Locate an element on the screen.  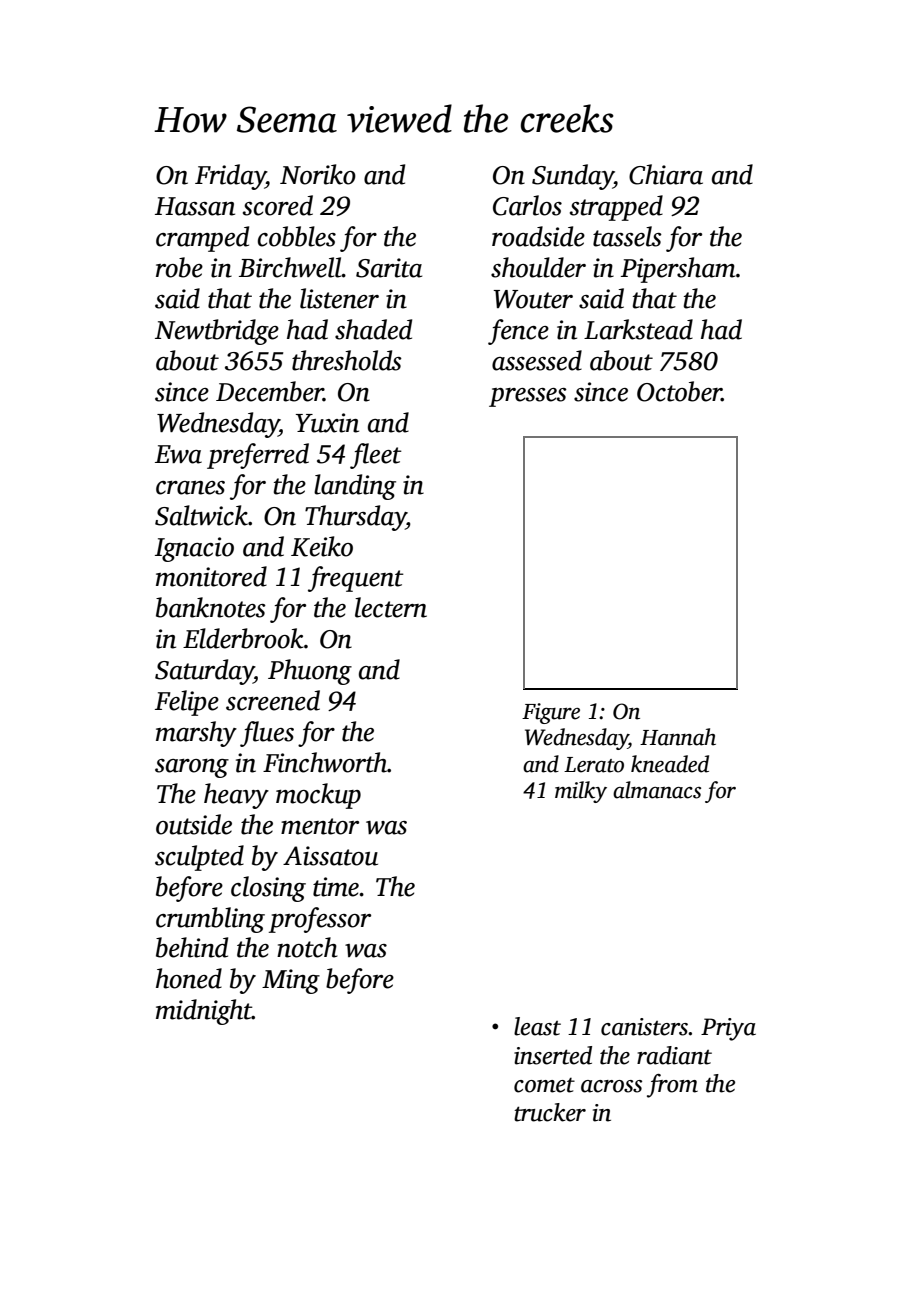
Ignacio is located at coordinates (194, 549).
